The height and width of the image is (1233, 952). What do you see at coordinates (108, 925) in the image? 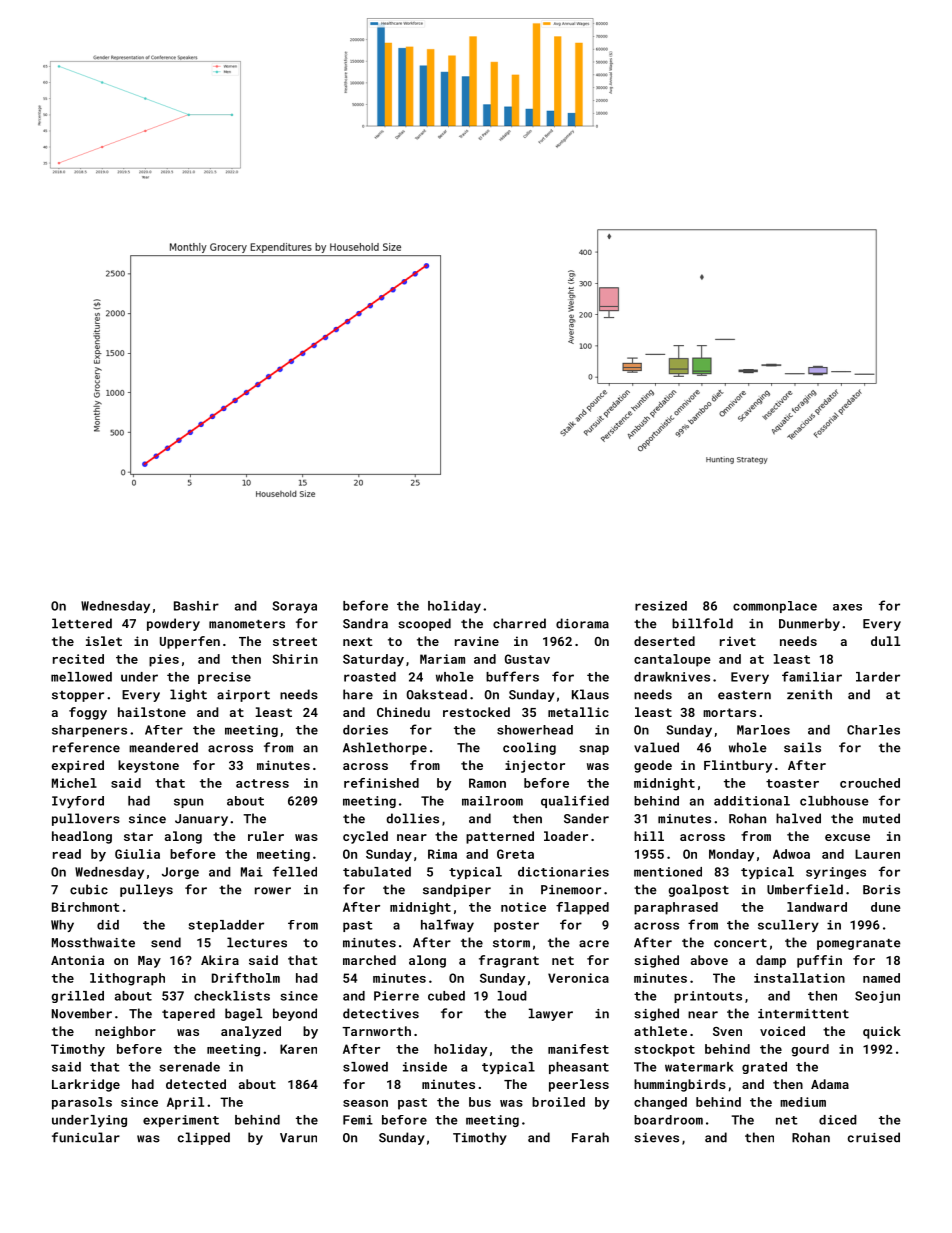
I see `did` at bounding box center [108, 925].
